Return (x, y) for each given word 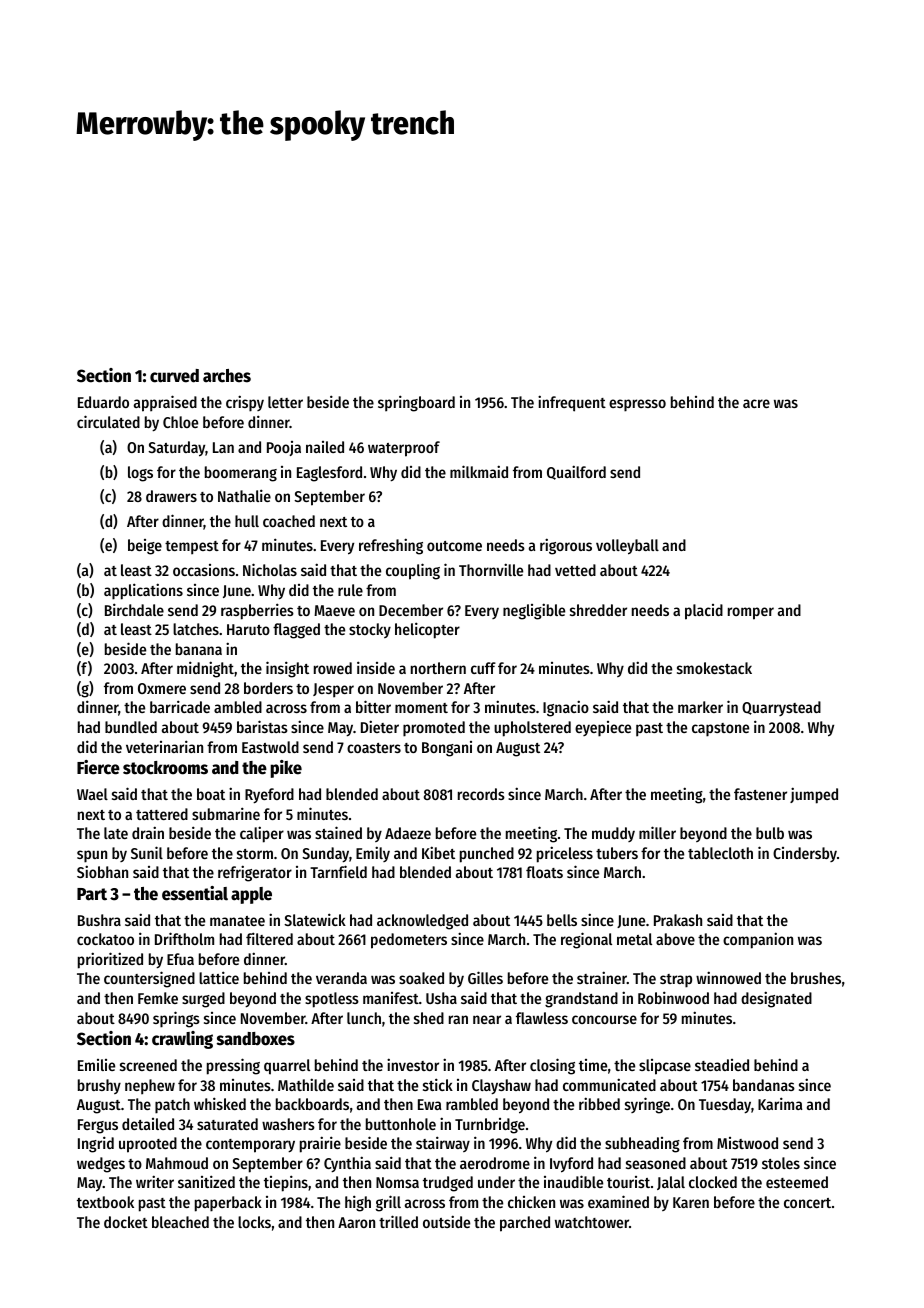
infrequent (572, 403)
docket (126, 1222)
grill (388, 1203)
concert (807, 1203)
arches (227, 376)
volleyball (627, 547)
